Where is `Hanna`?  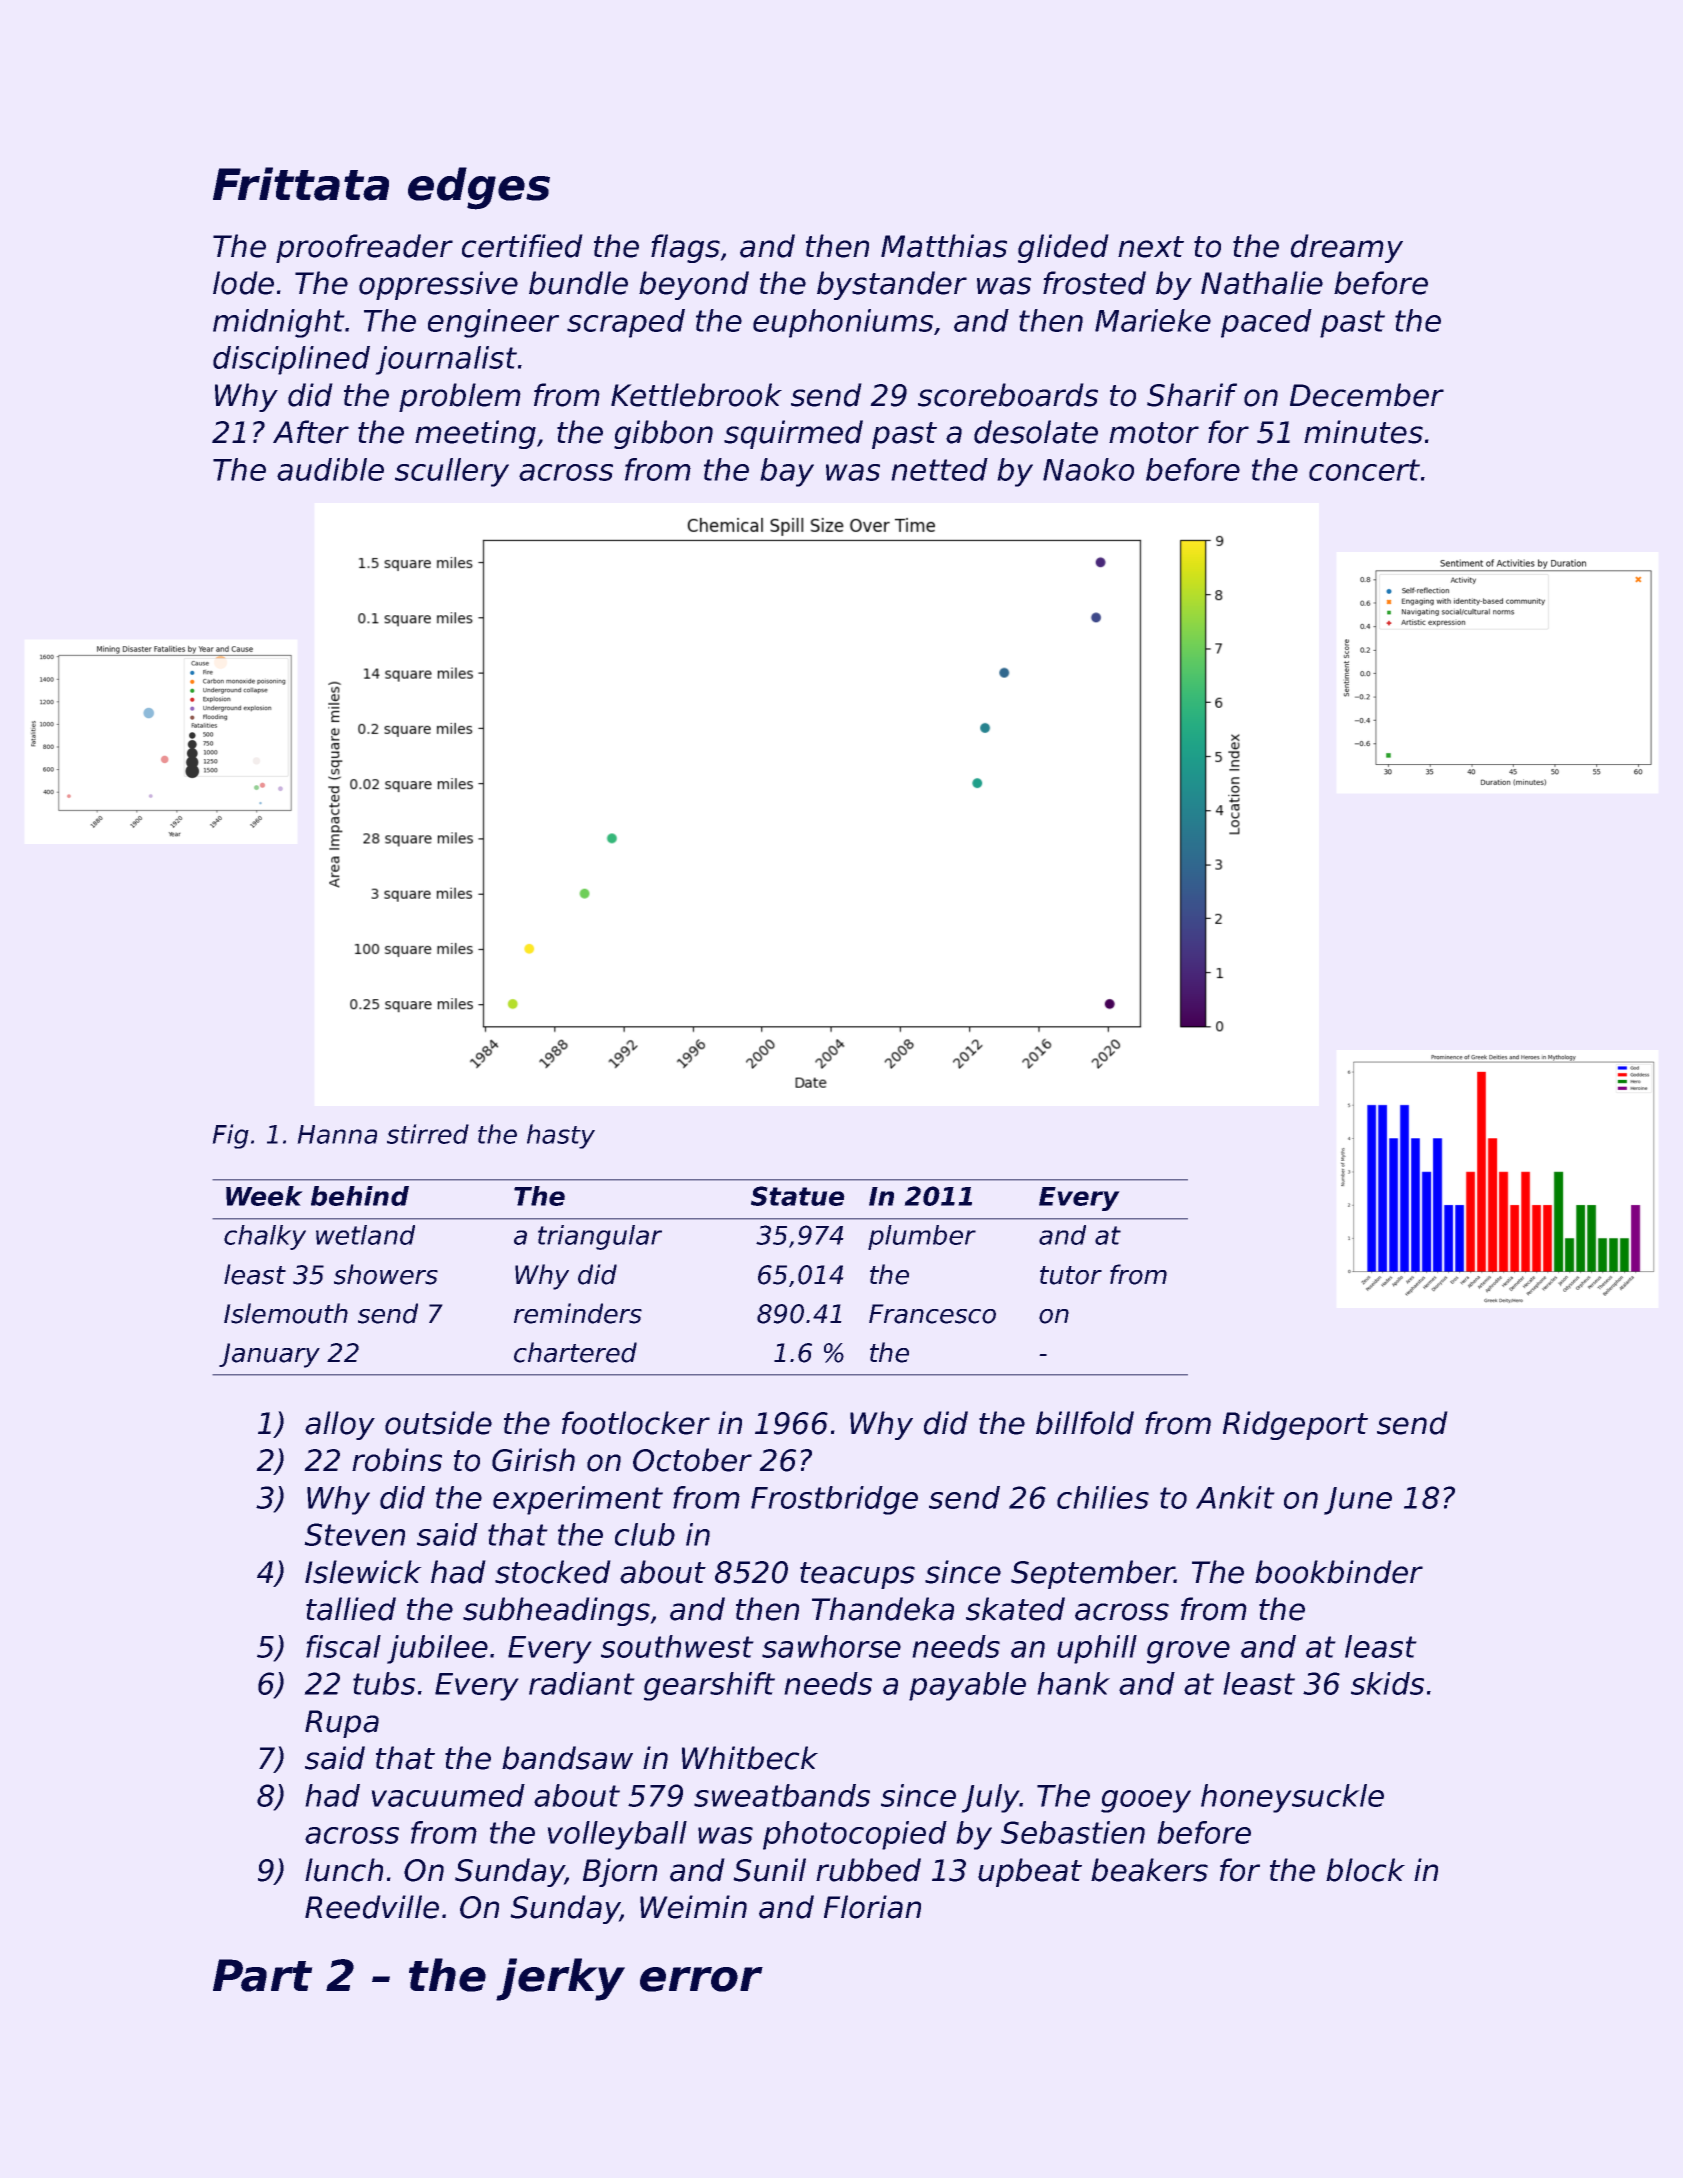
Hanna is located at coordinates (337, 1134).
